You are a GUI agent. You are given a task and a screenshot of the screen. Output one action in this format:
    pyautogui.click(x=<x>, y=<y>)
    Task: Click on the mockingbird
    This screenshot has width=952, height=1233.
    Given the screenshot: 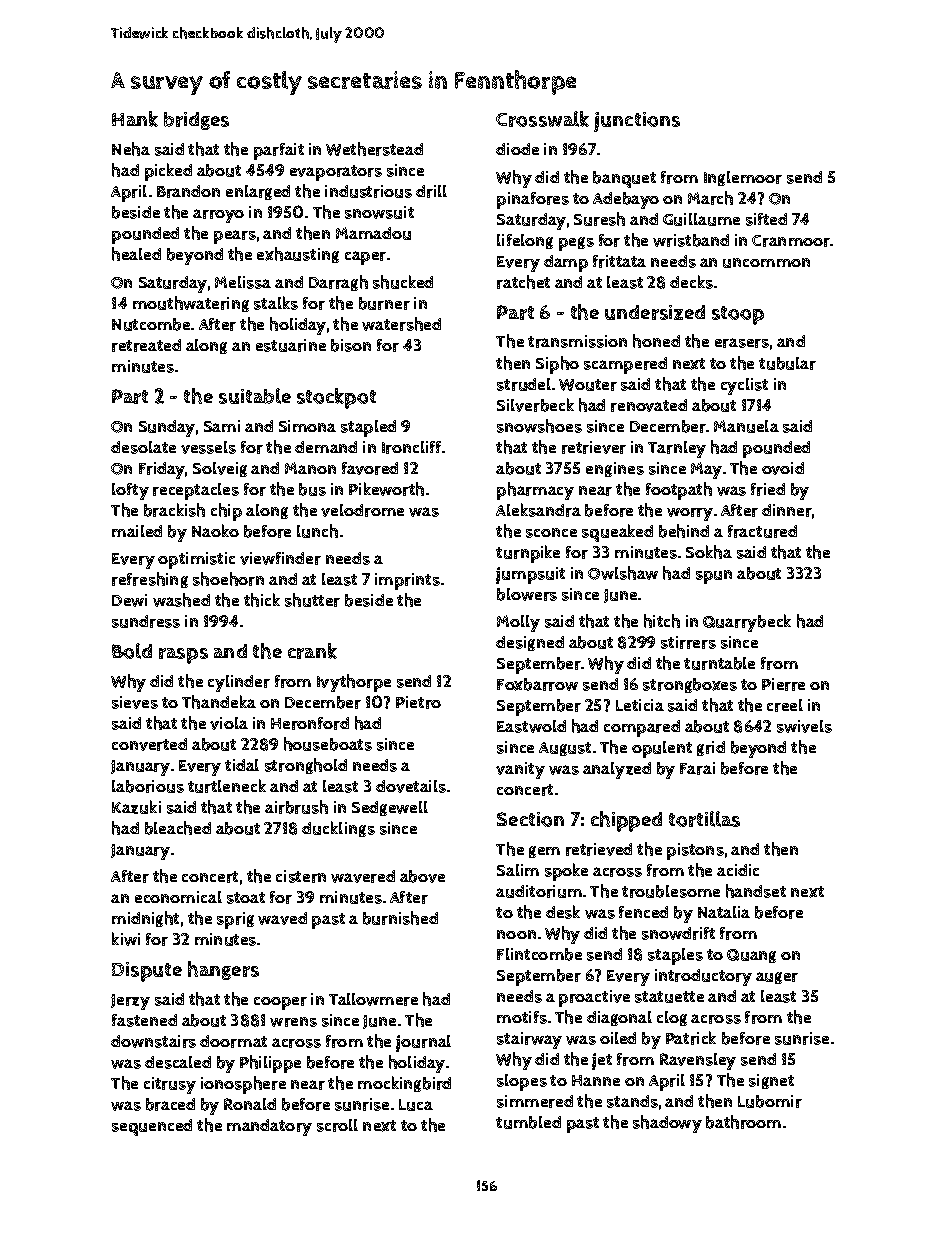 What is the action you would take?
    pyautogui.click(x=404, y=1084)
